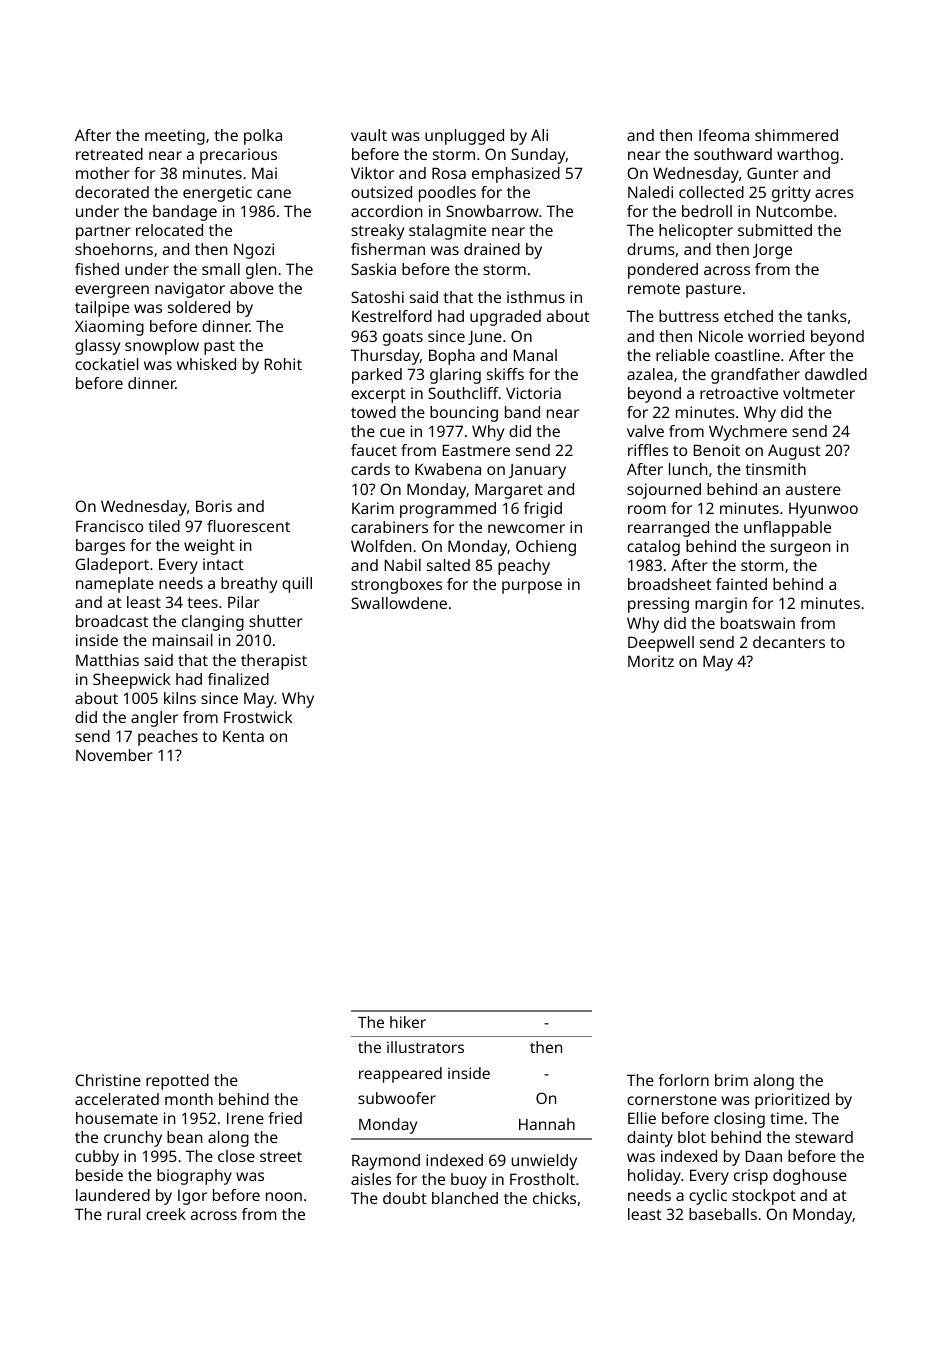  What do you see at coordinates (554, 1198) in the screenshot?
I see `chicks` at bounding box center [554, 1198].
